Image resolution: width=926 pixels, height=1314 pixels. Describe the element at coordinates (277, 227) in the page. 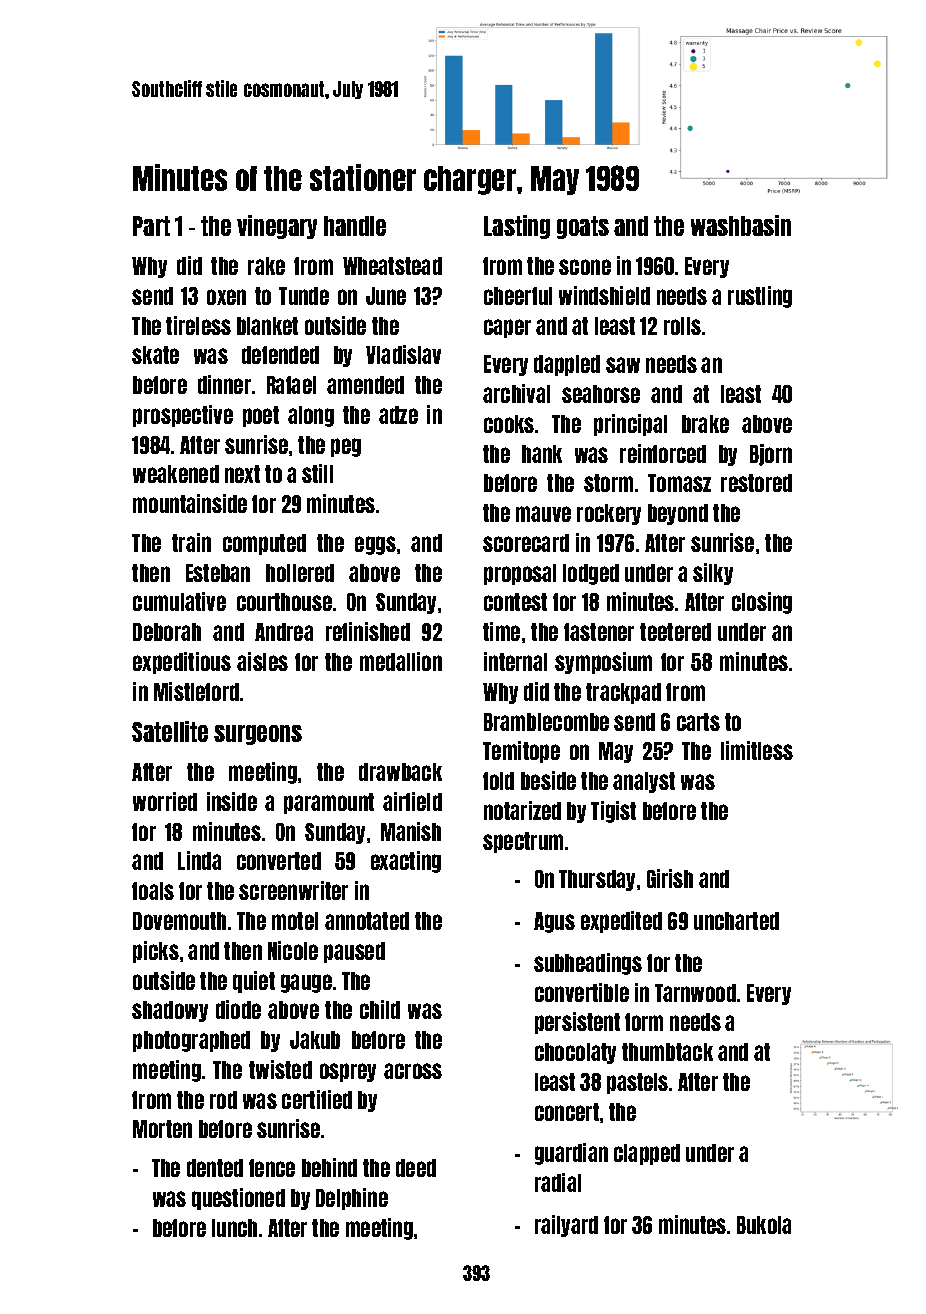

I see `vinegary` at that location.
